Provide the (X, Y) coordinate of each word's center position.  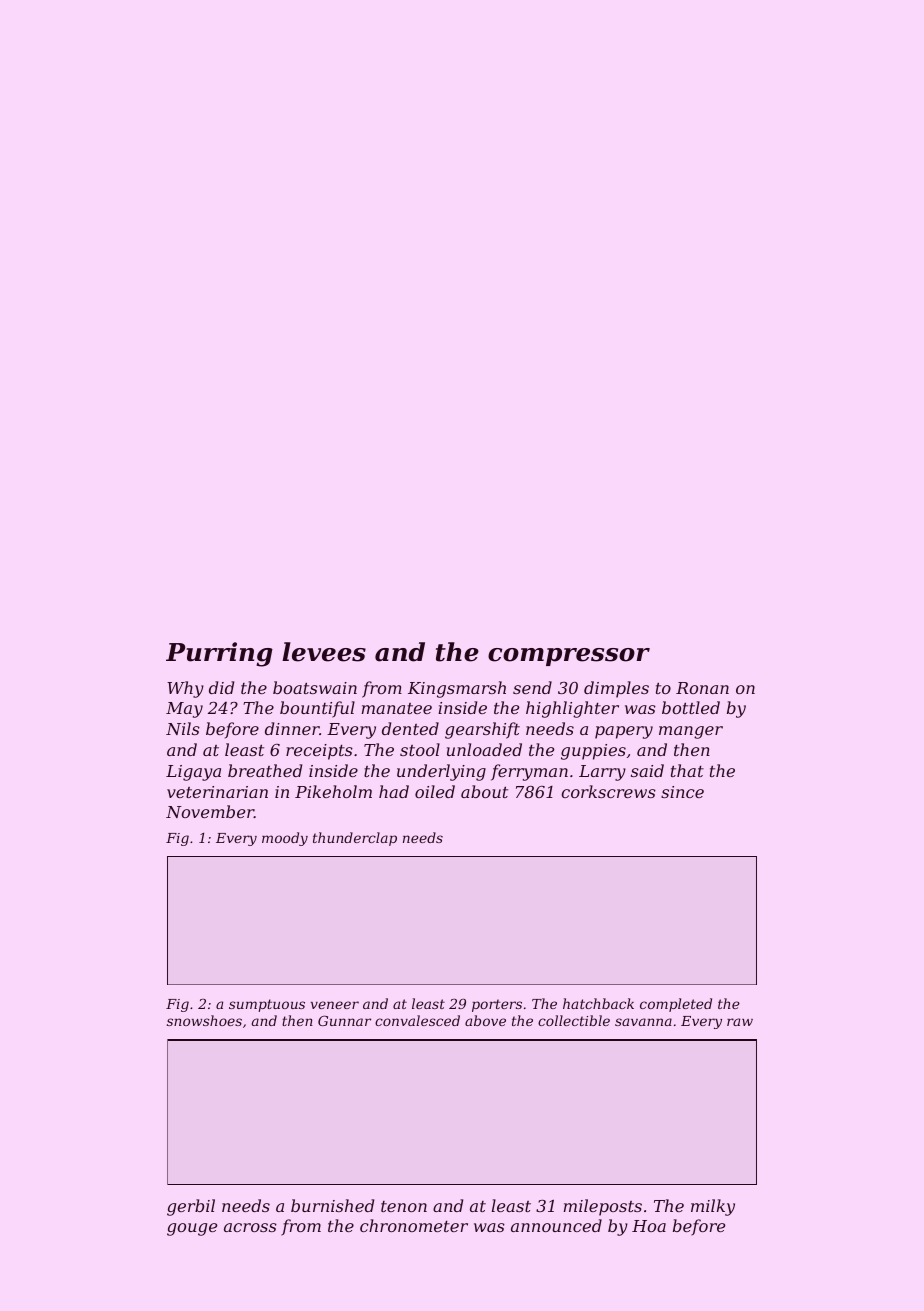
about (484, 791)
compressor (569, 657)
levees (324, 652)
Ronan (702, 688)
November (210, 811)
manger (691, 732)
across (250, 1227)
